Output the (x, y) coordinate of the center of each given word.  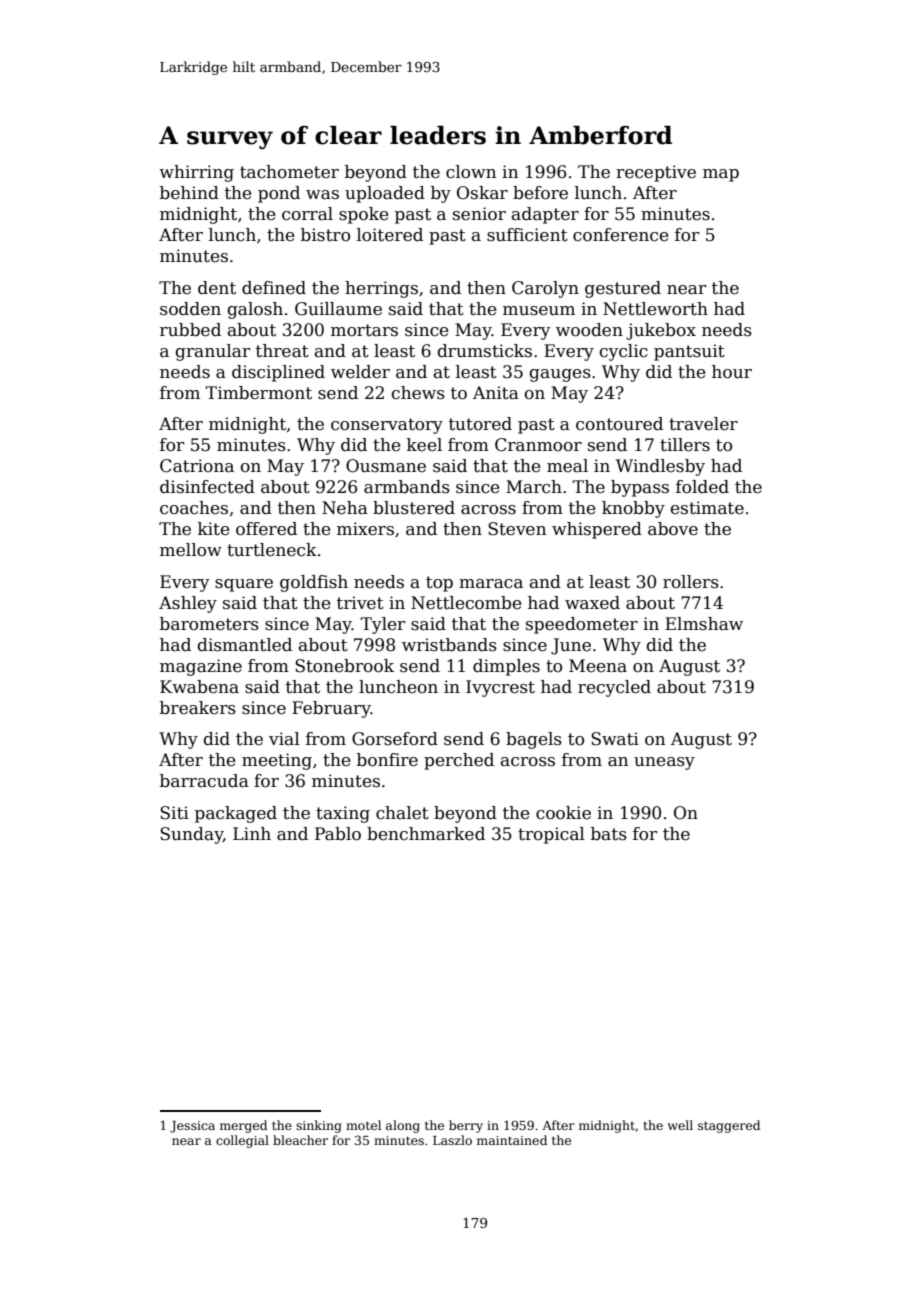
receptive (656, 173)
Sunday (191, 835)
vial (284, 738)
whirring (196, 173)
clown (471, 172)
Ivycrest (500, 688)
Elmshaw (704, 624)
